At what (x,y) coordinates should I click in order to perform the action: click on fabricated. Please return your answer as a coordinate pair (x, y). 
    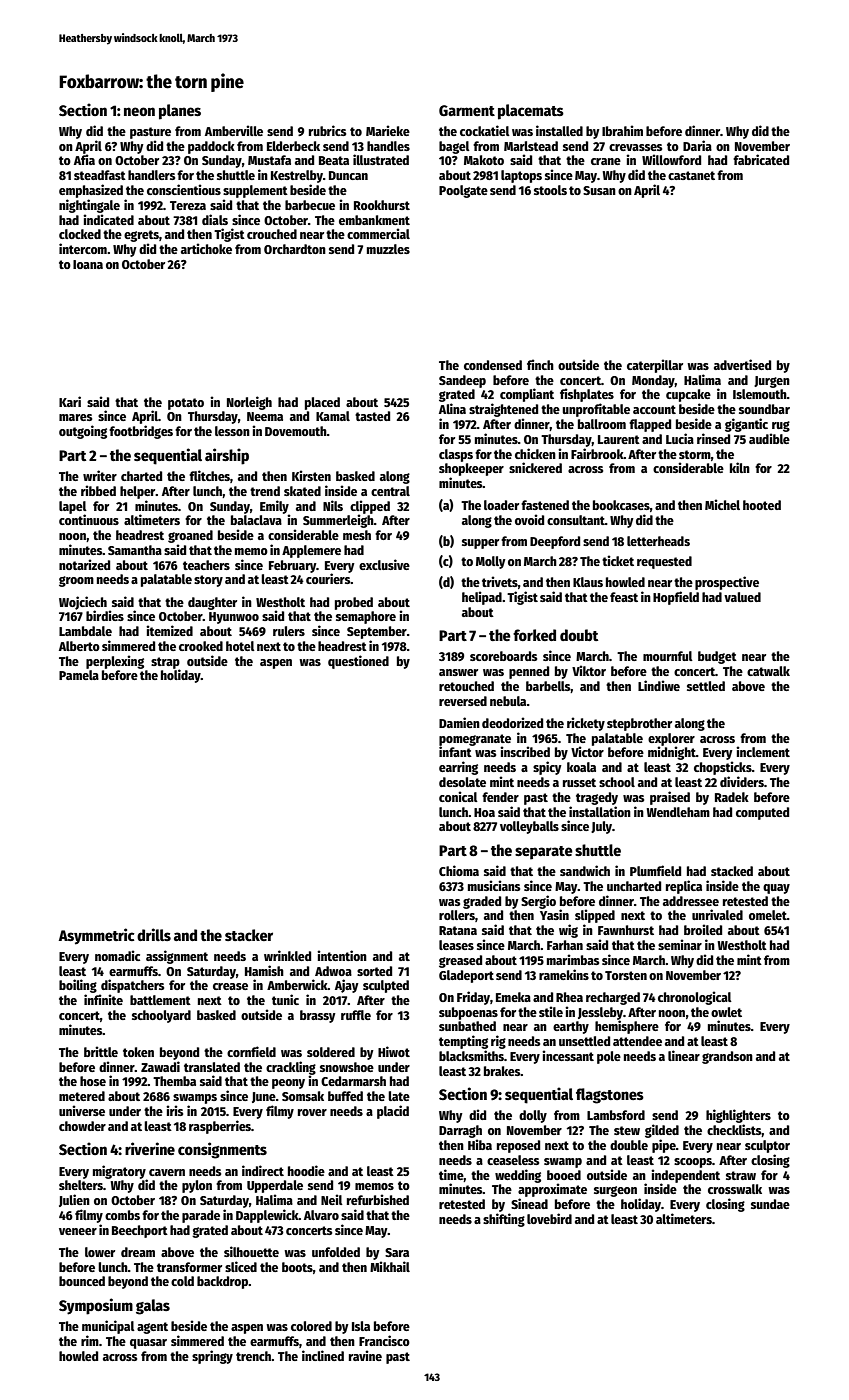
    Looking at the image, I should click on (761, 159).
